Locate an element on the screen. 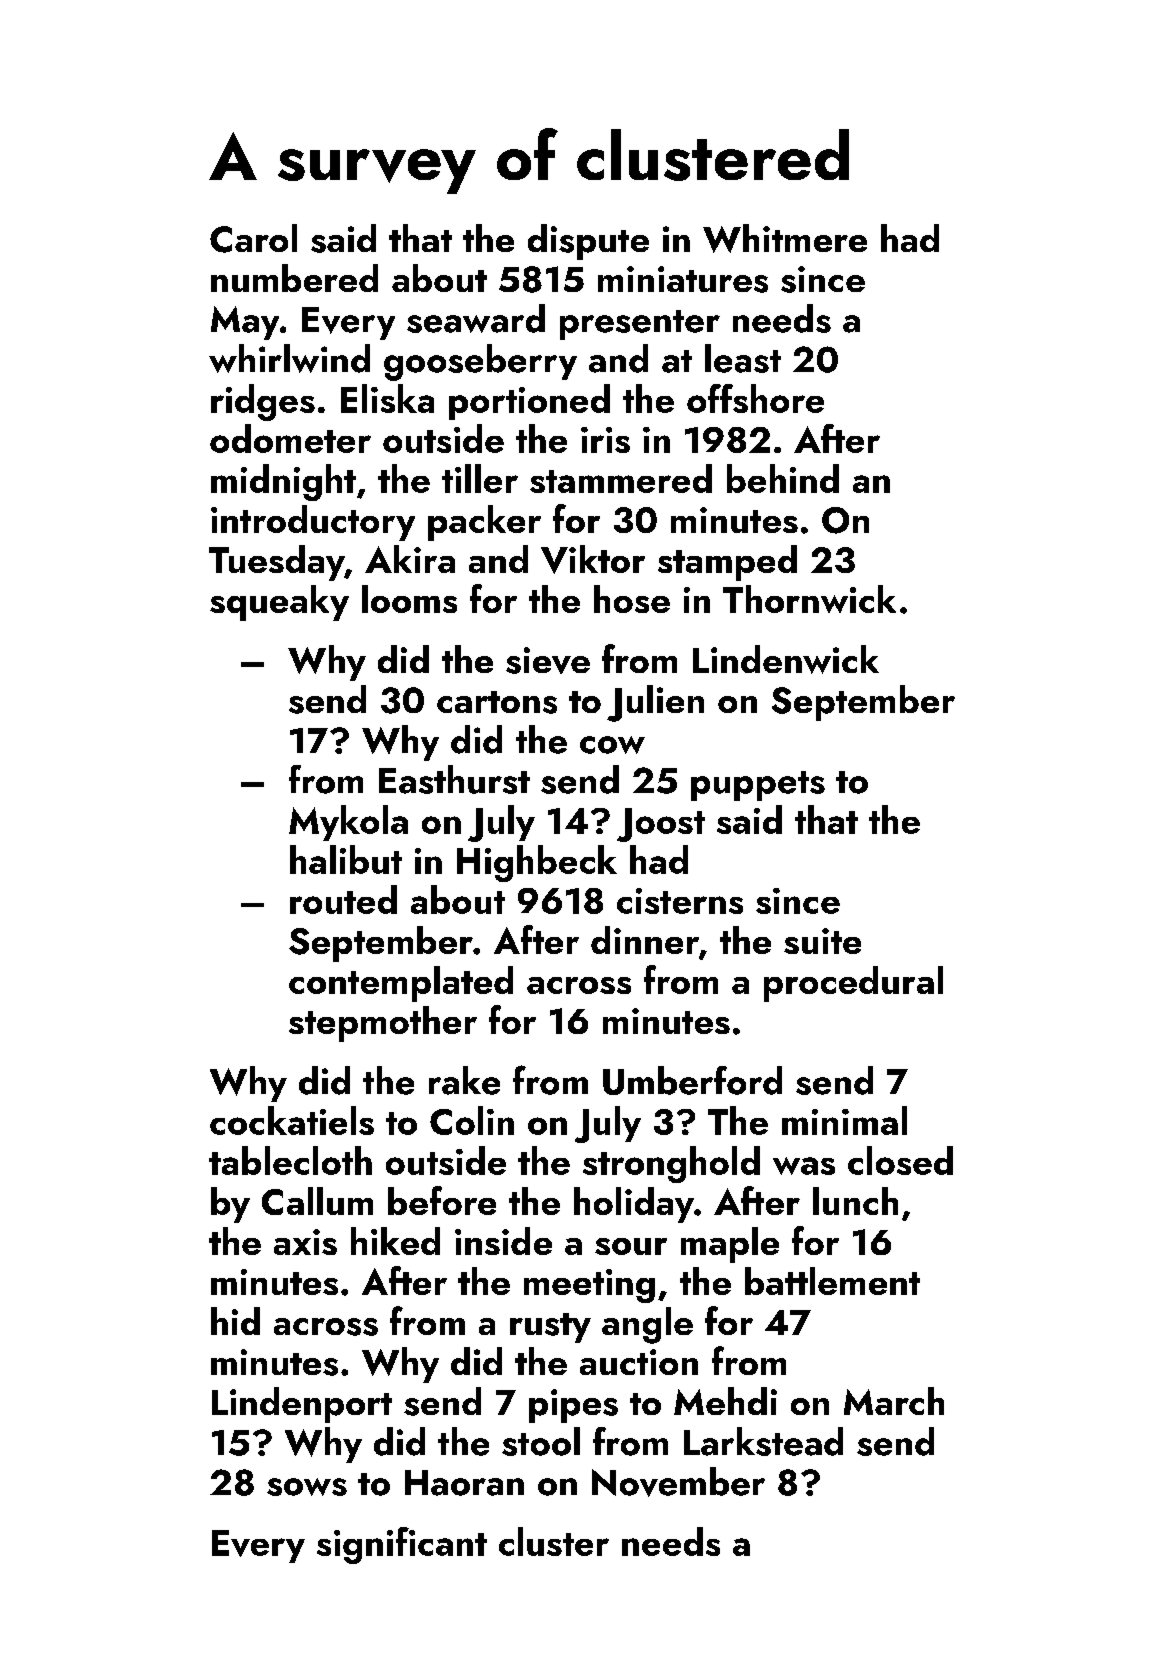 This screenshot has height=1654, width=1165. suite is located at coordinates (822, 941).
